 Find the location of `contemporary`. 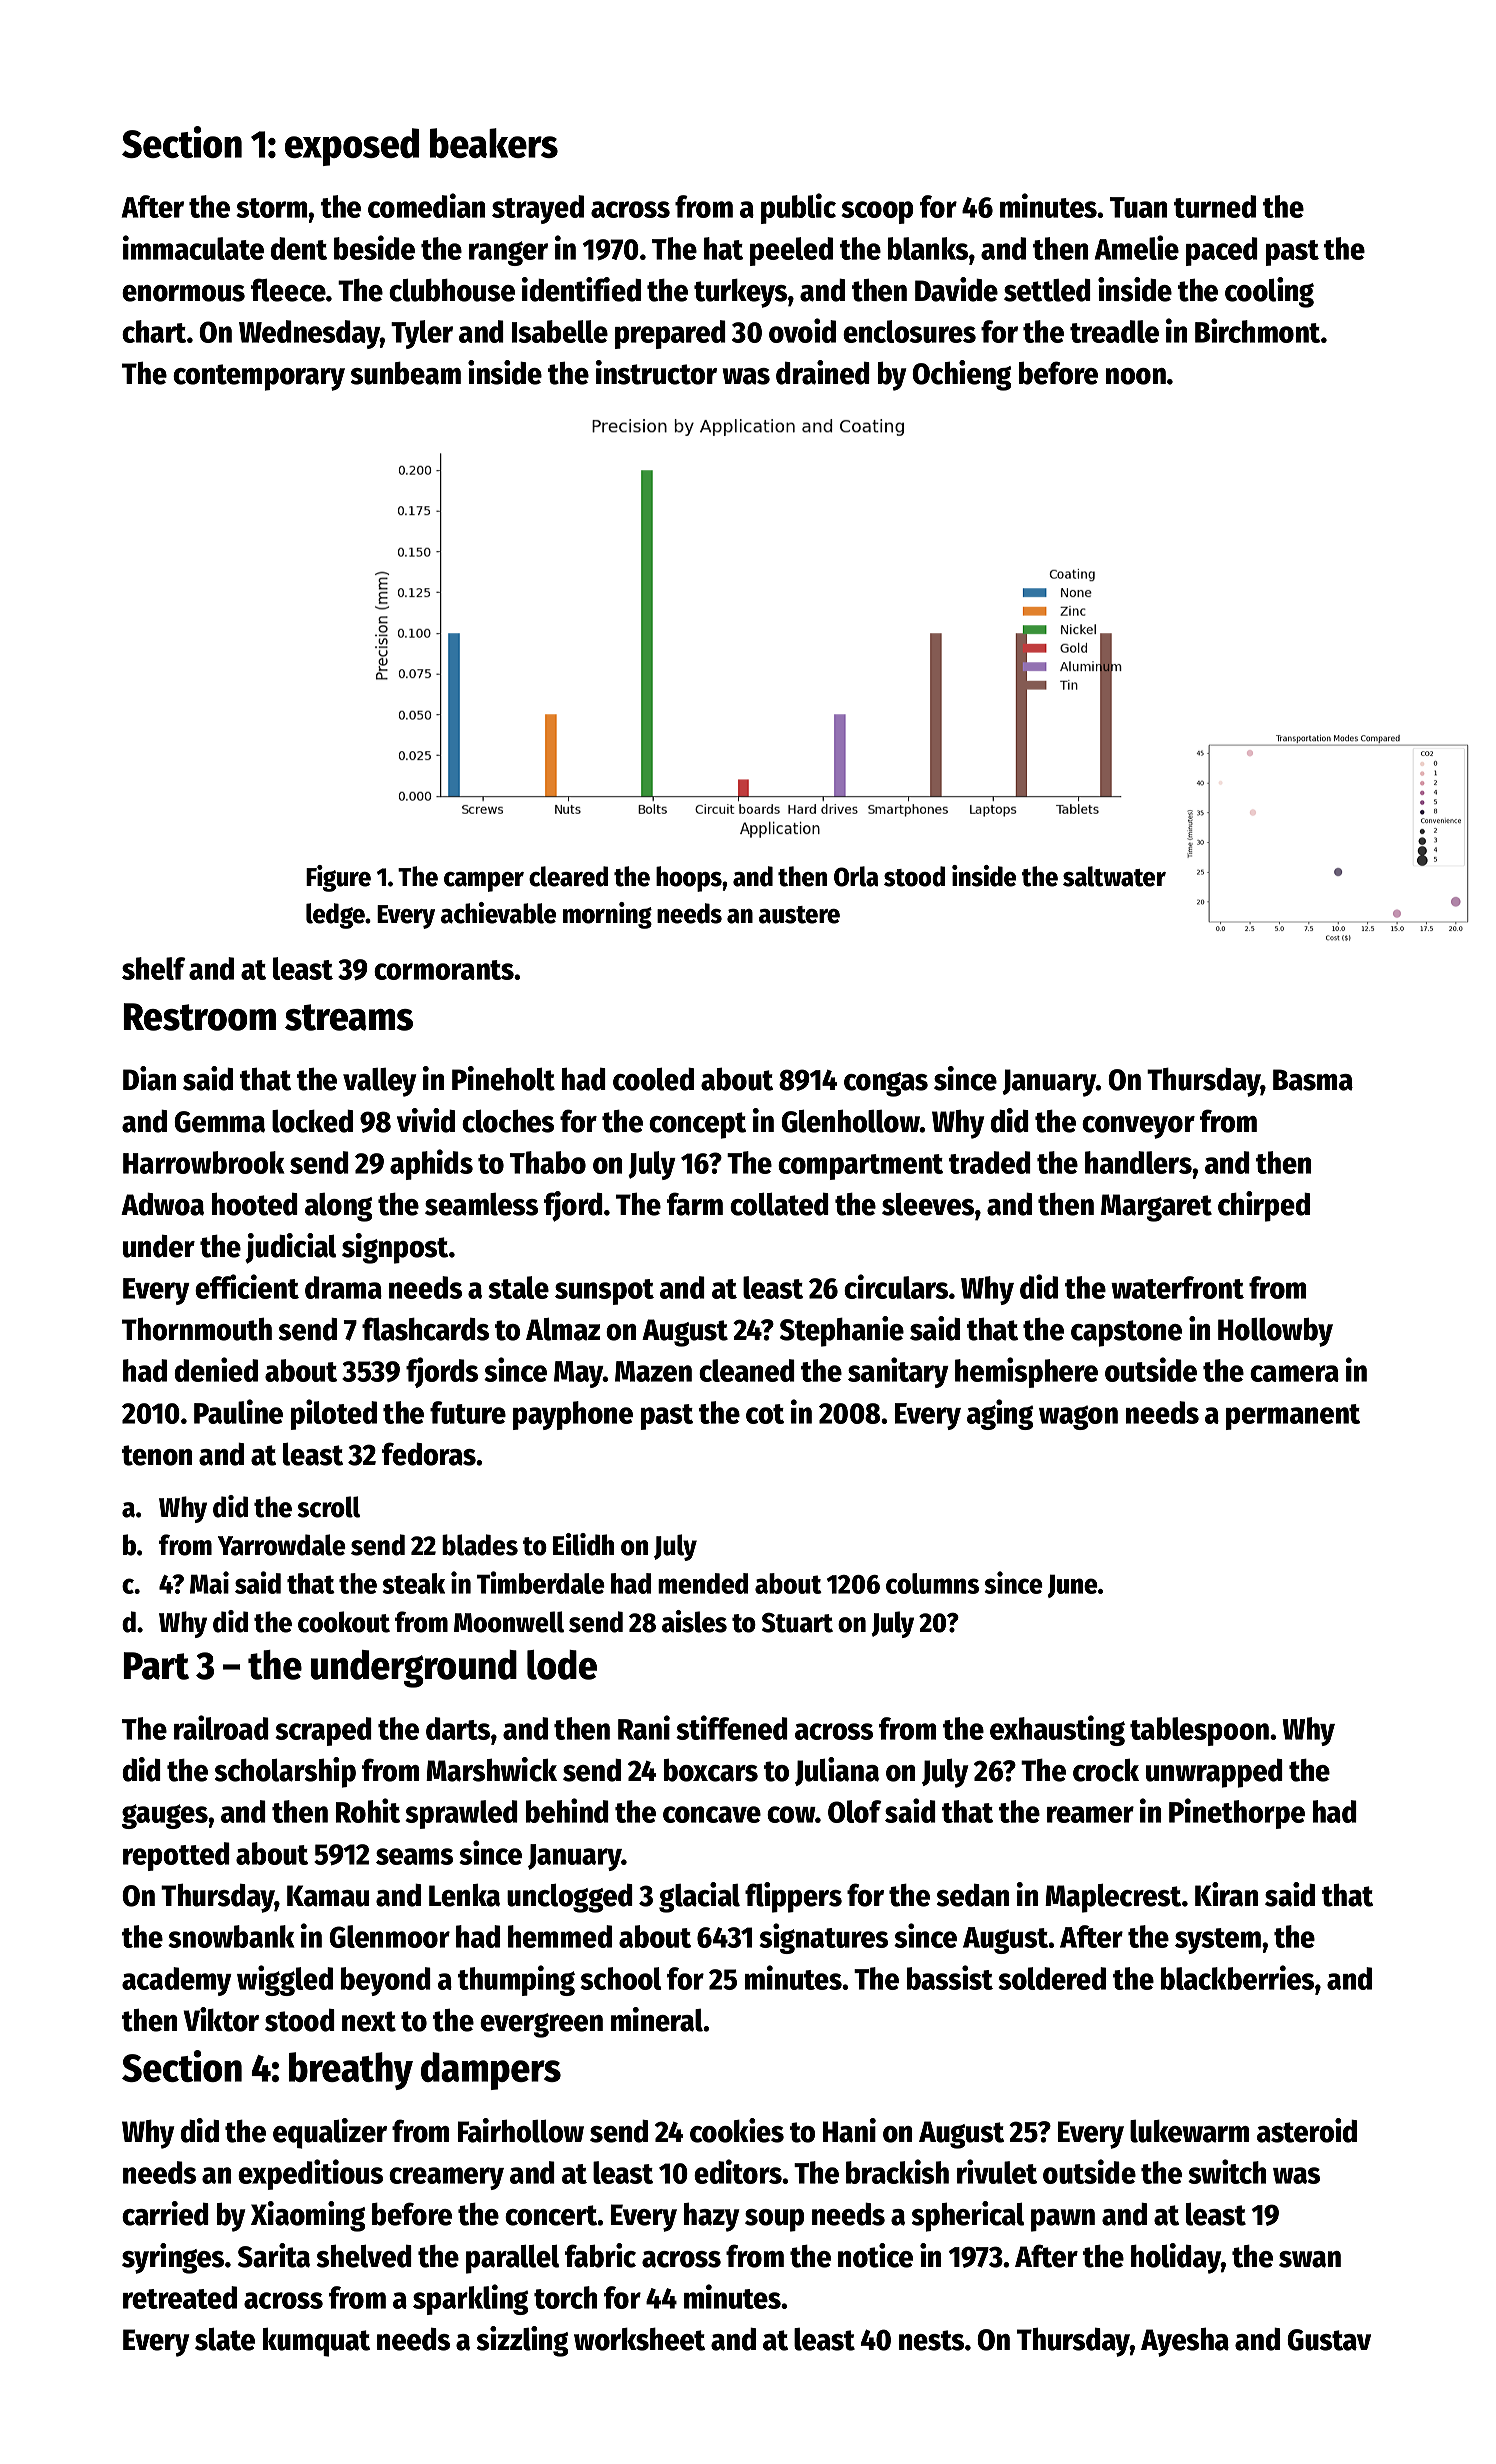

contemporary is located at coordinates (259, 377).
